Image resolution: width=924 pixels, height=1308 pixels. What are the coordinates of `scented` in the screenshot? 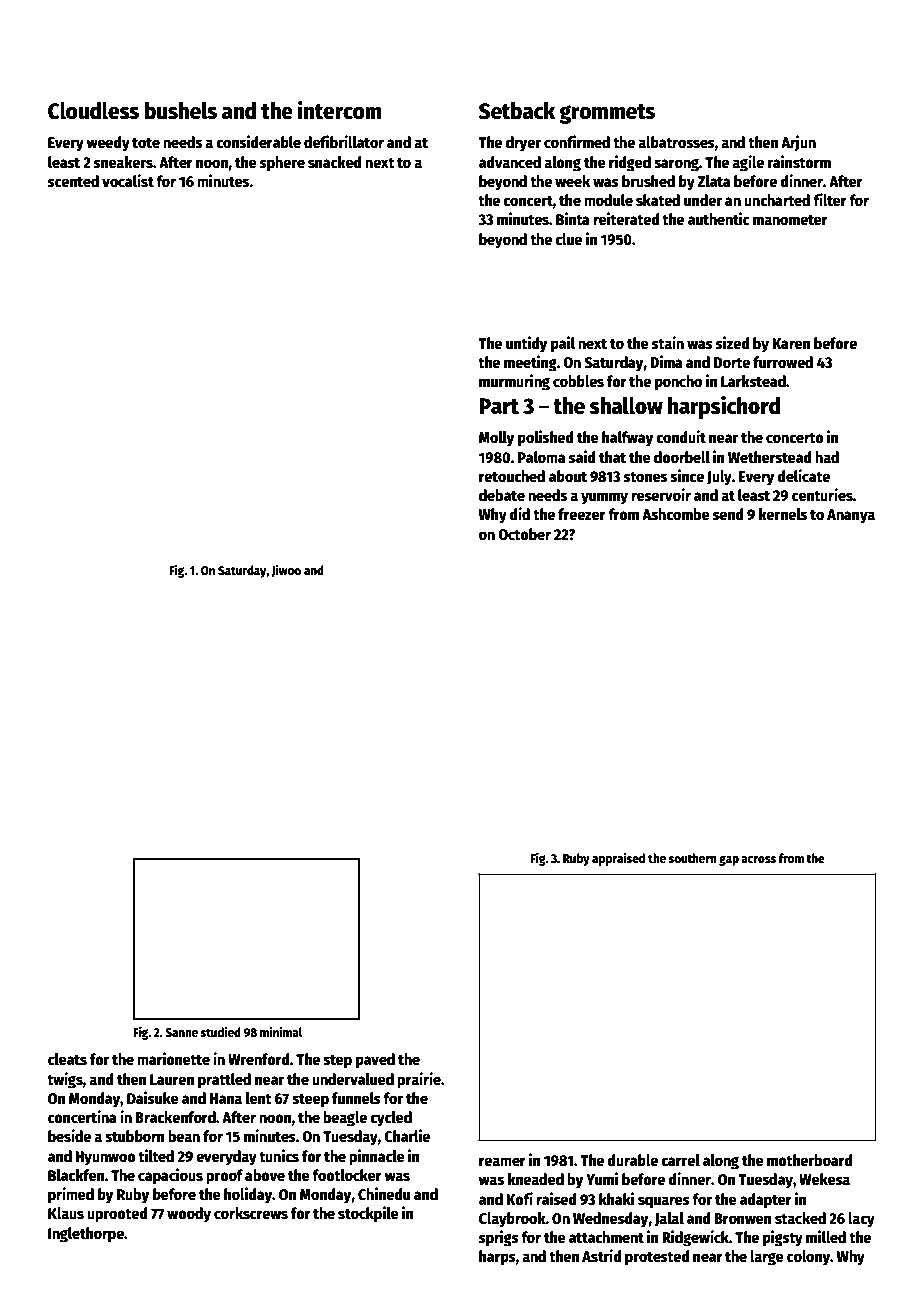 It's located at (73, 181).
